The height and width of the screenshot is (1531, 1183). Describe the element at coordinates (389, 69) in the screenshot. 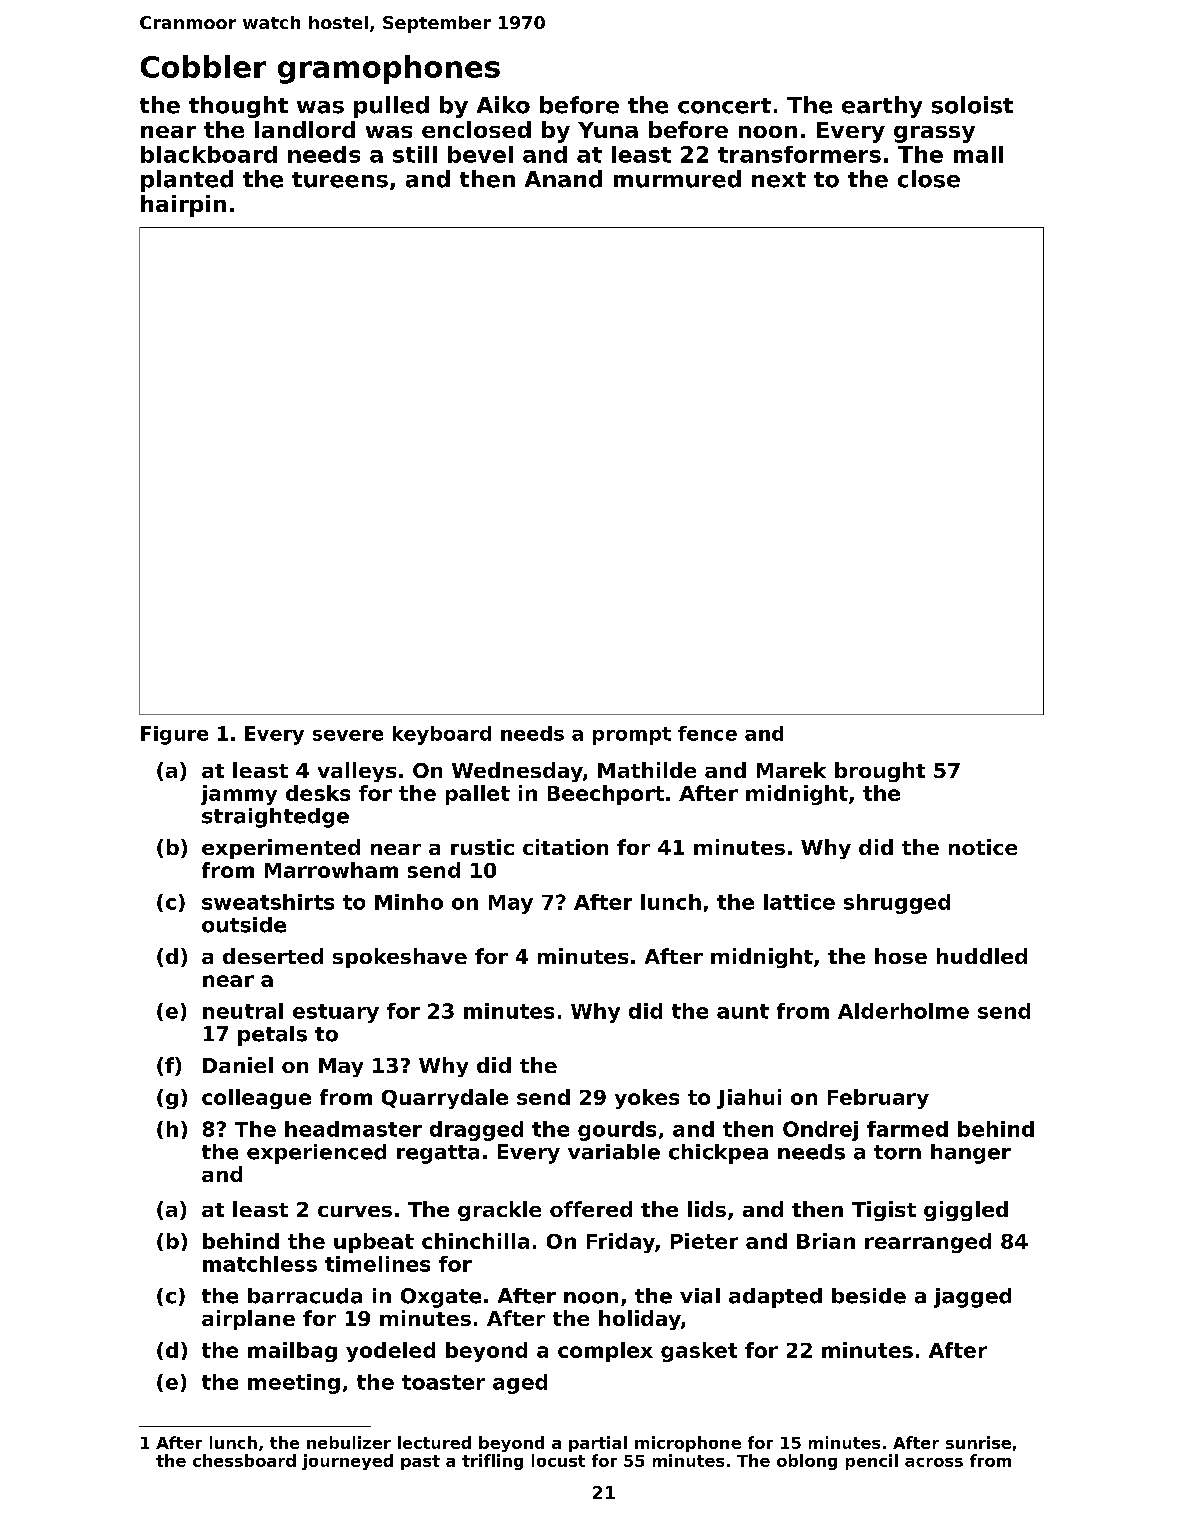

I see `gramophones` at that location.
